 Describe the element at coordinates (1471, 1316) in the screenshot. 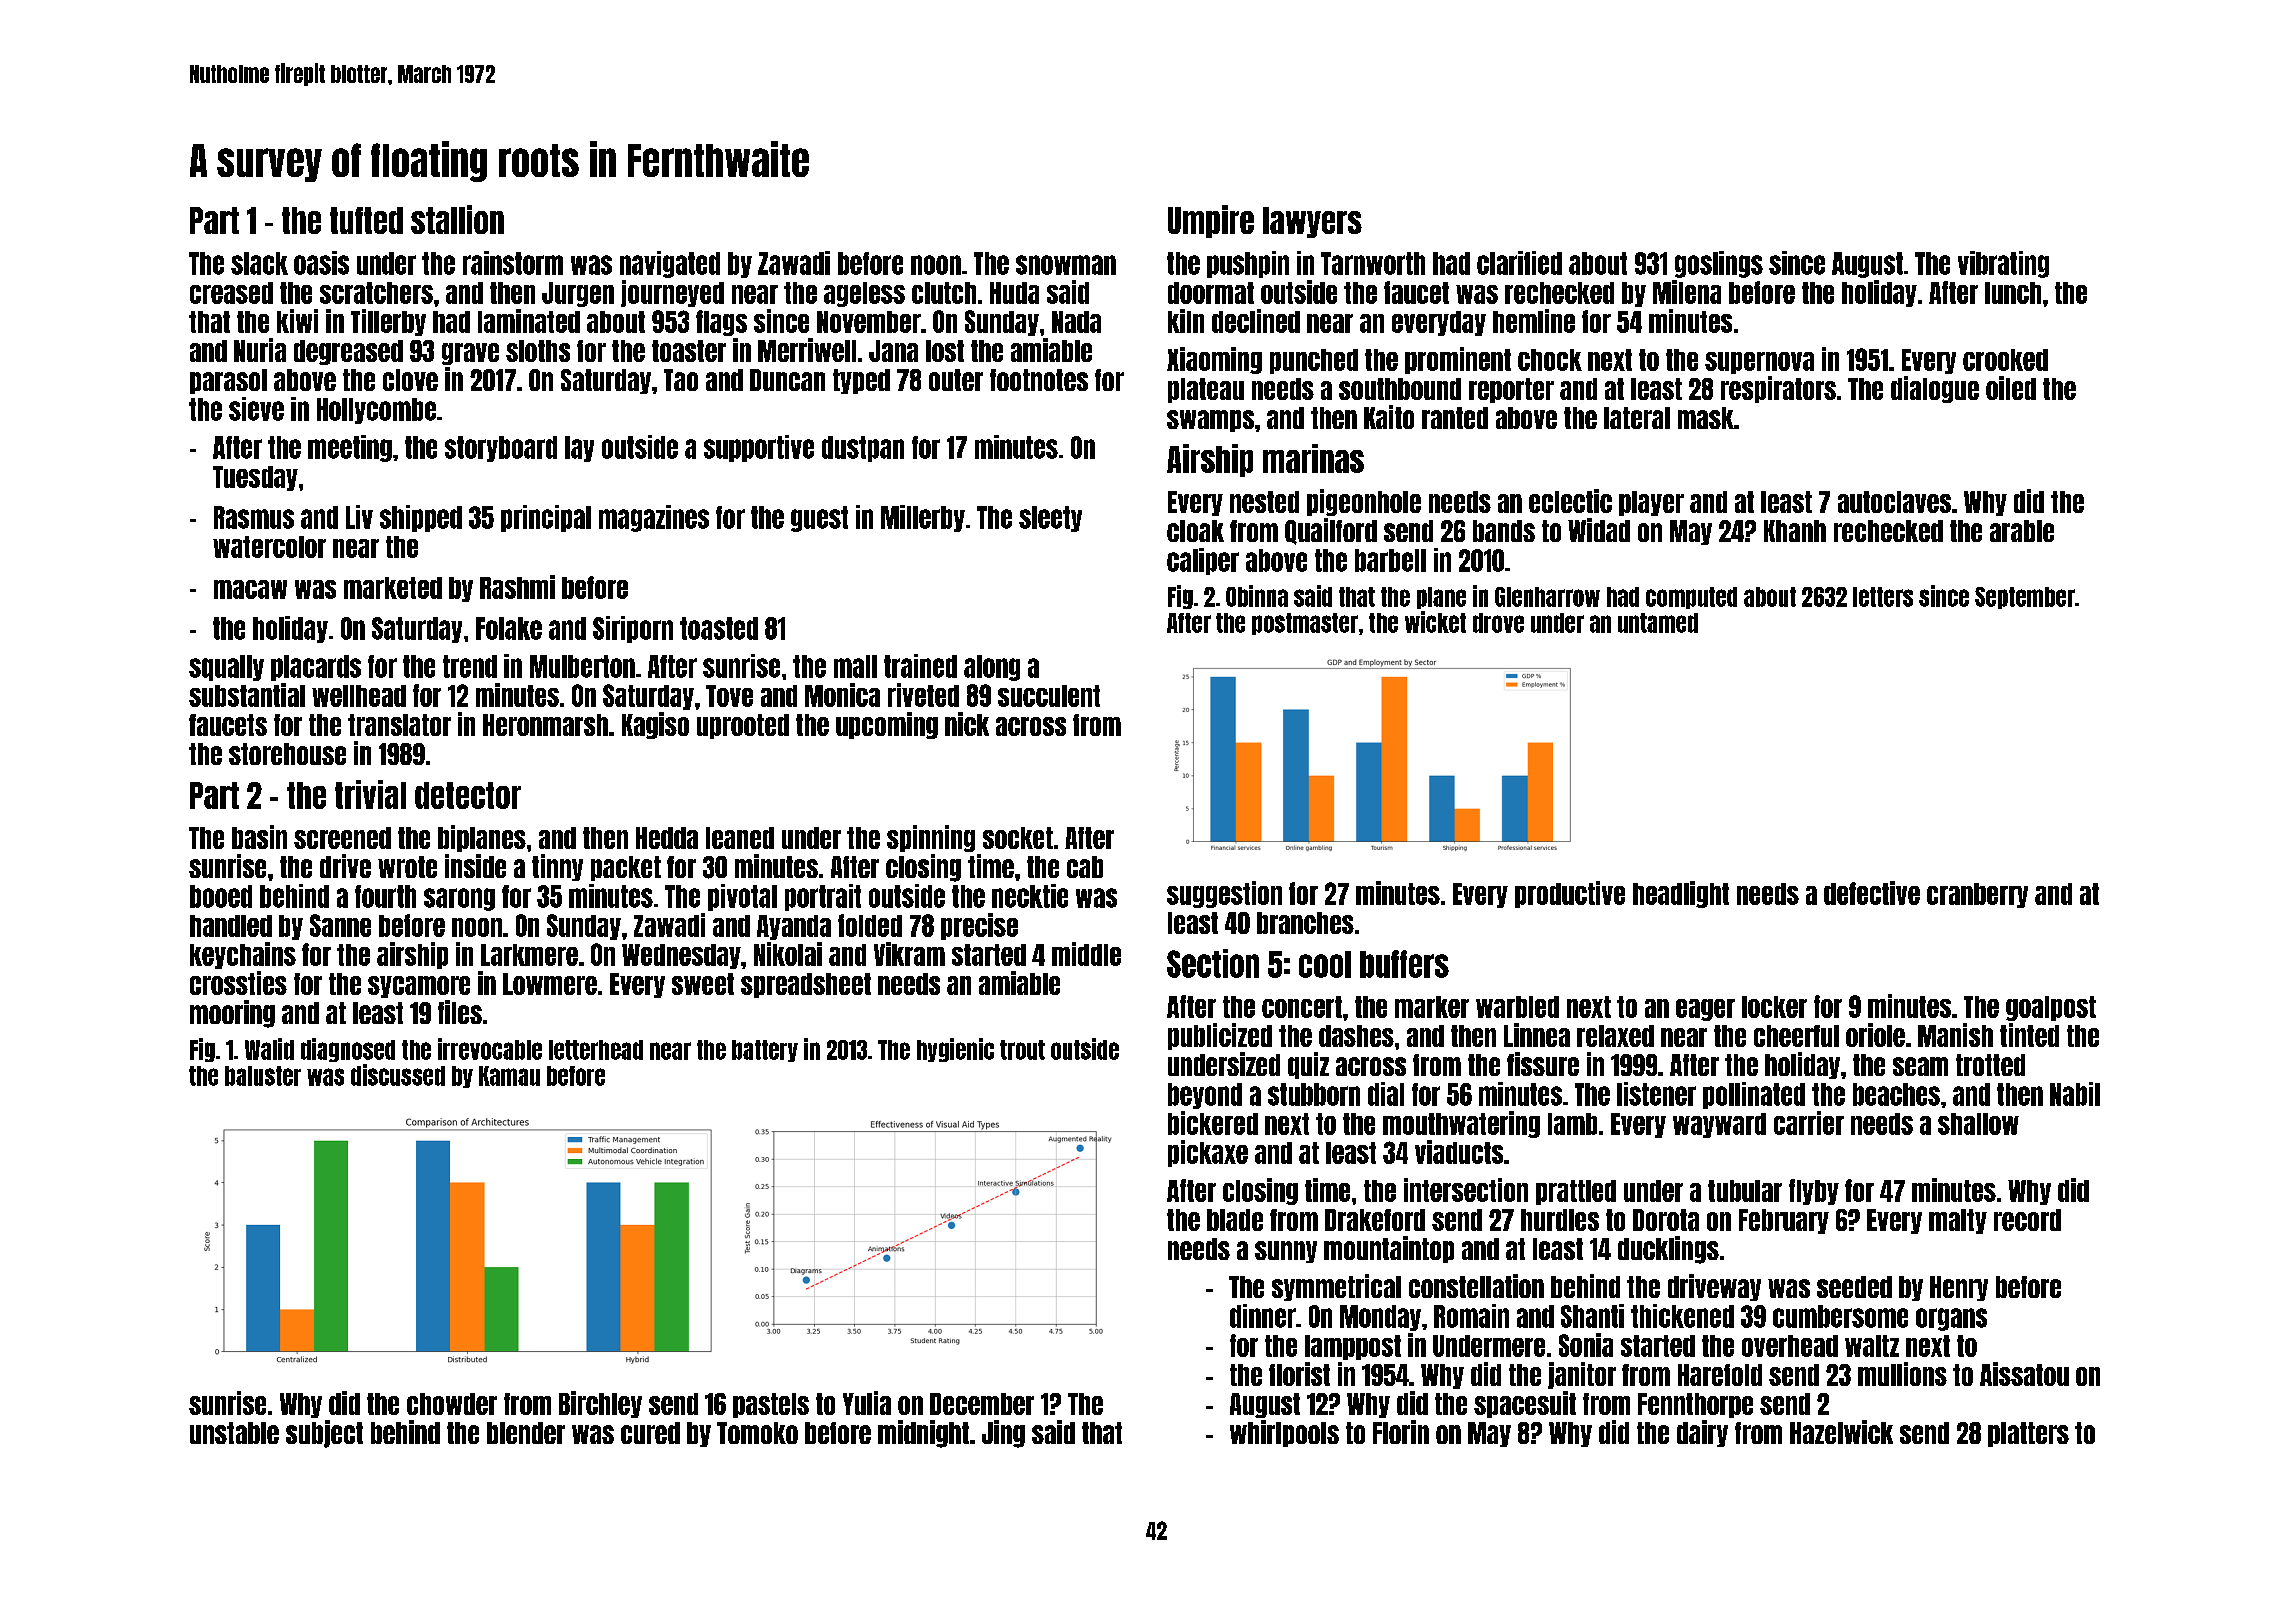

I see `Romain` at that location.
